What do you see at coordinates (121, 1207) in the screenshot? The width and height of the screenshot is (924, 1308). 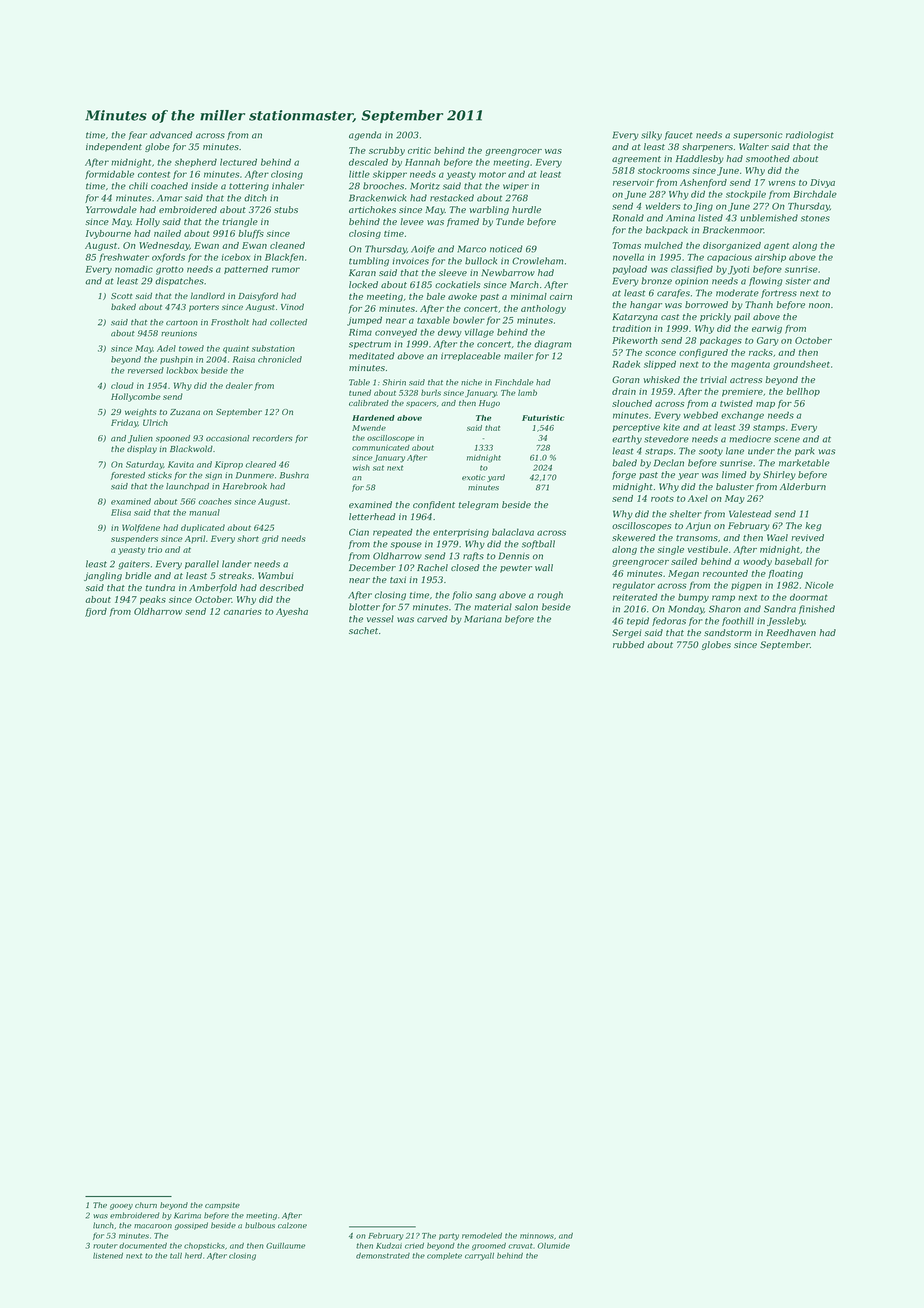 I see `gooey` at bounding box center [121, 1207].
